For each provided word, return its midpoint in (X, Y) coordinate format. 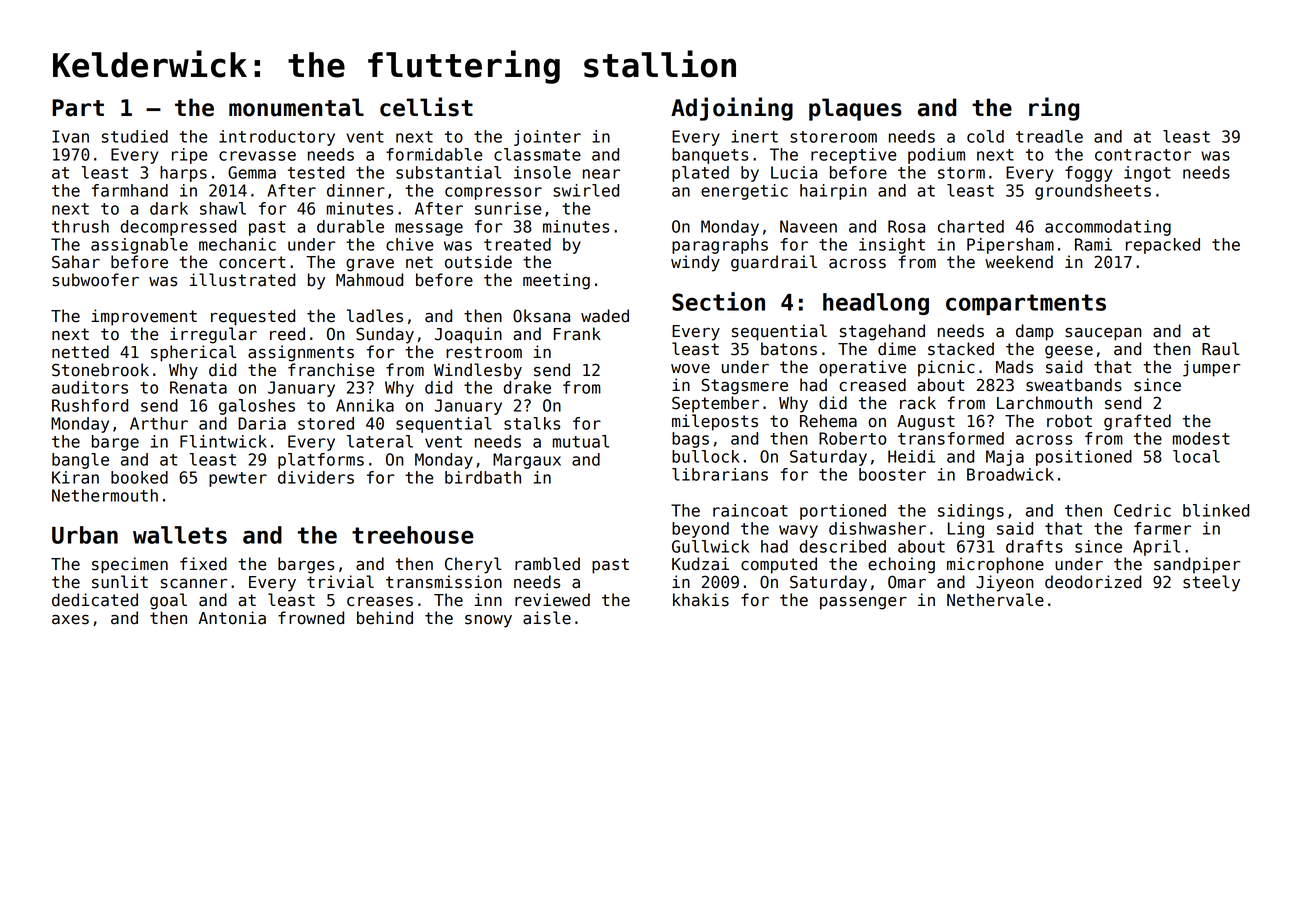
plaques (855, 109)
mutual (581, 441)
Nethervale (995, 600)
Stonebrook (100, 370)
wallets (180, 535)
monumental (296, 107)
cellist (426, 107)
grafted (1137, 422)
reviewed (552, 600)
